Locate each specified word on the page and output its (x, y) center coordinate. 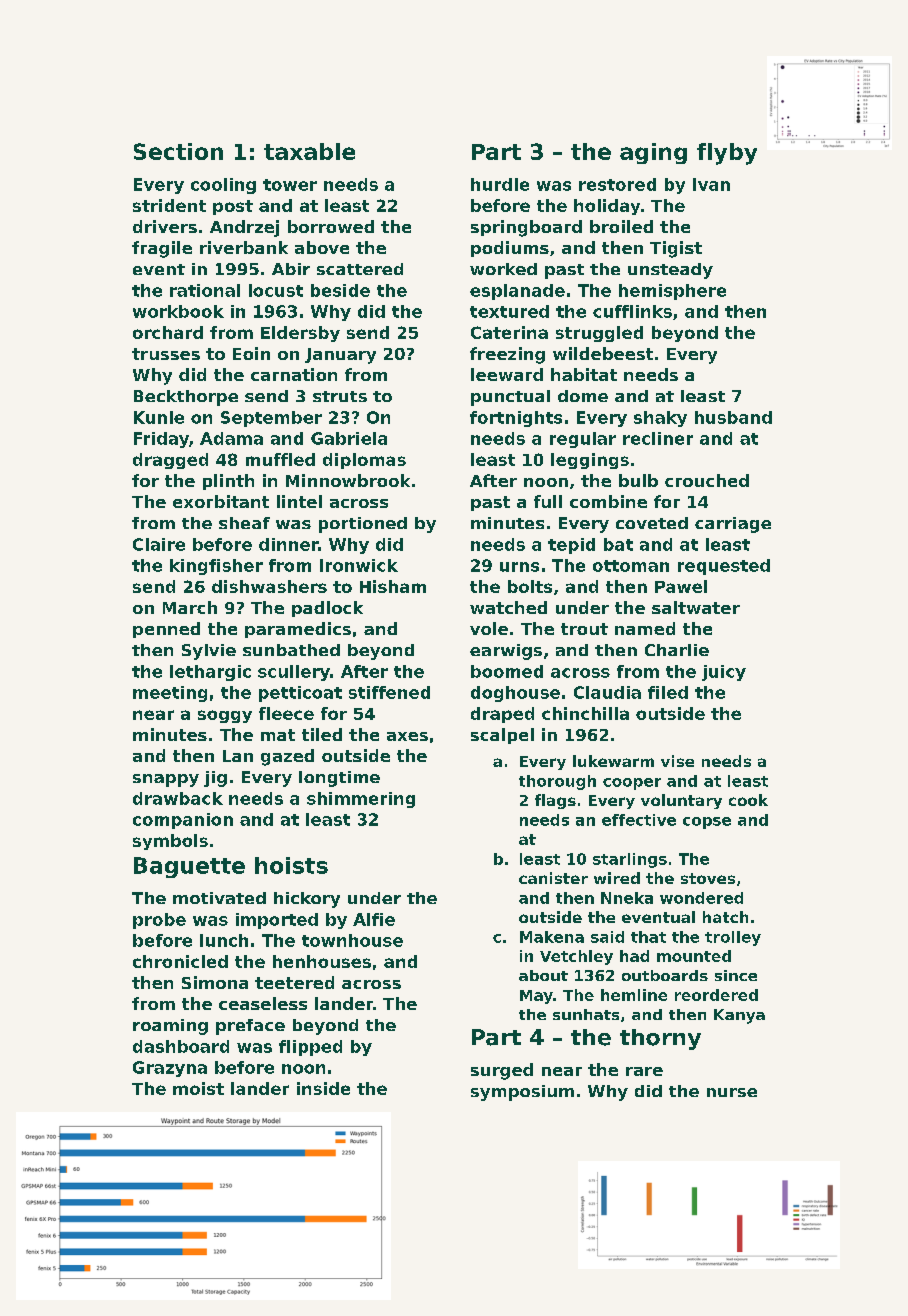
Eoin (251, 353)
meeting (170, 694)
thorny (660, 1039)
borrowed (331, 226)
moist (198, 1088)
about (543, 975)
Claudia (607, 692)
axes (407, 736)
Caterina (509, 332)
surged (502, 1071)
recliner (658, 438)
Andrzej (244, 228)
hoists (291, 865)
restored (617, 184)
